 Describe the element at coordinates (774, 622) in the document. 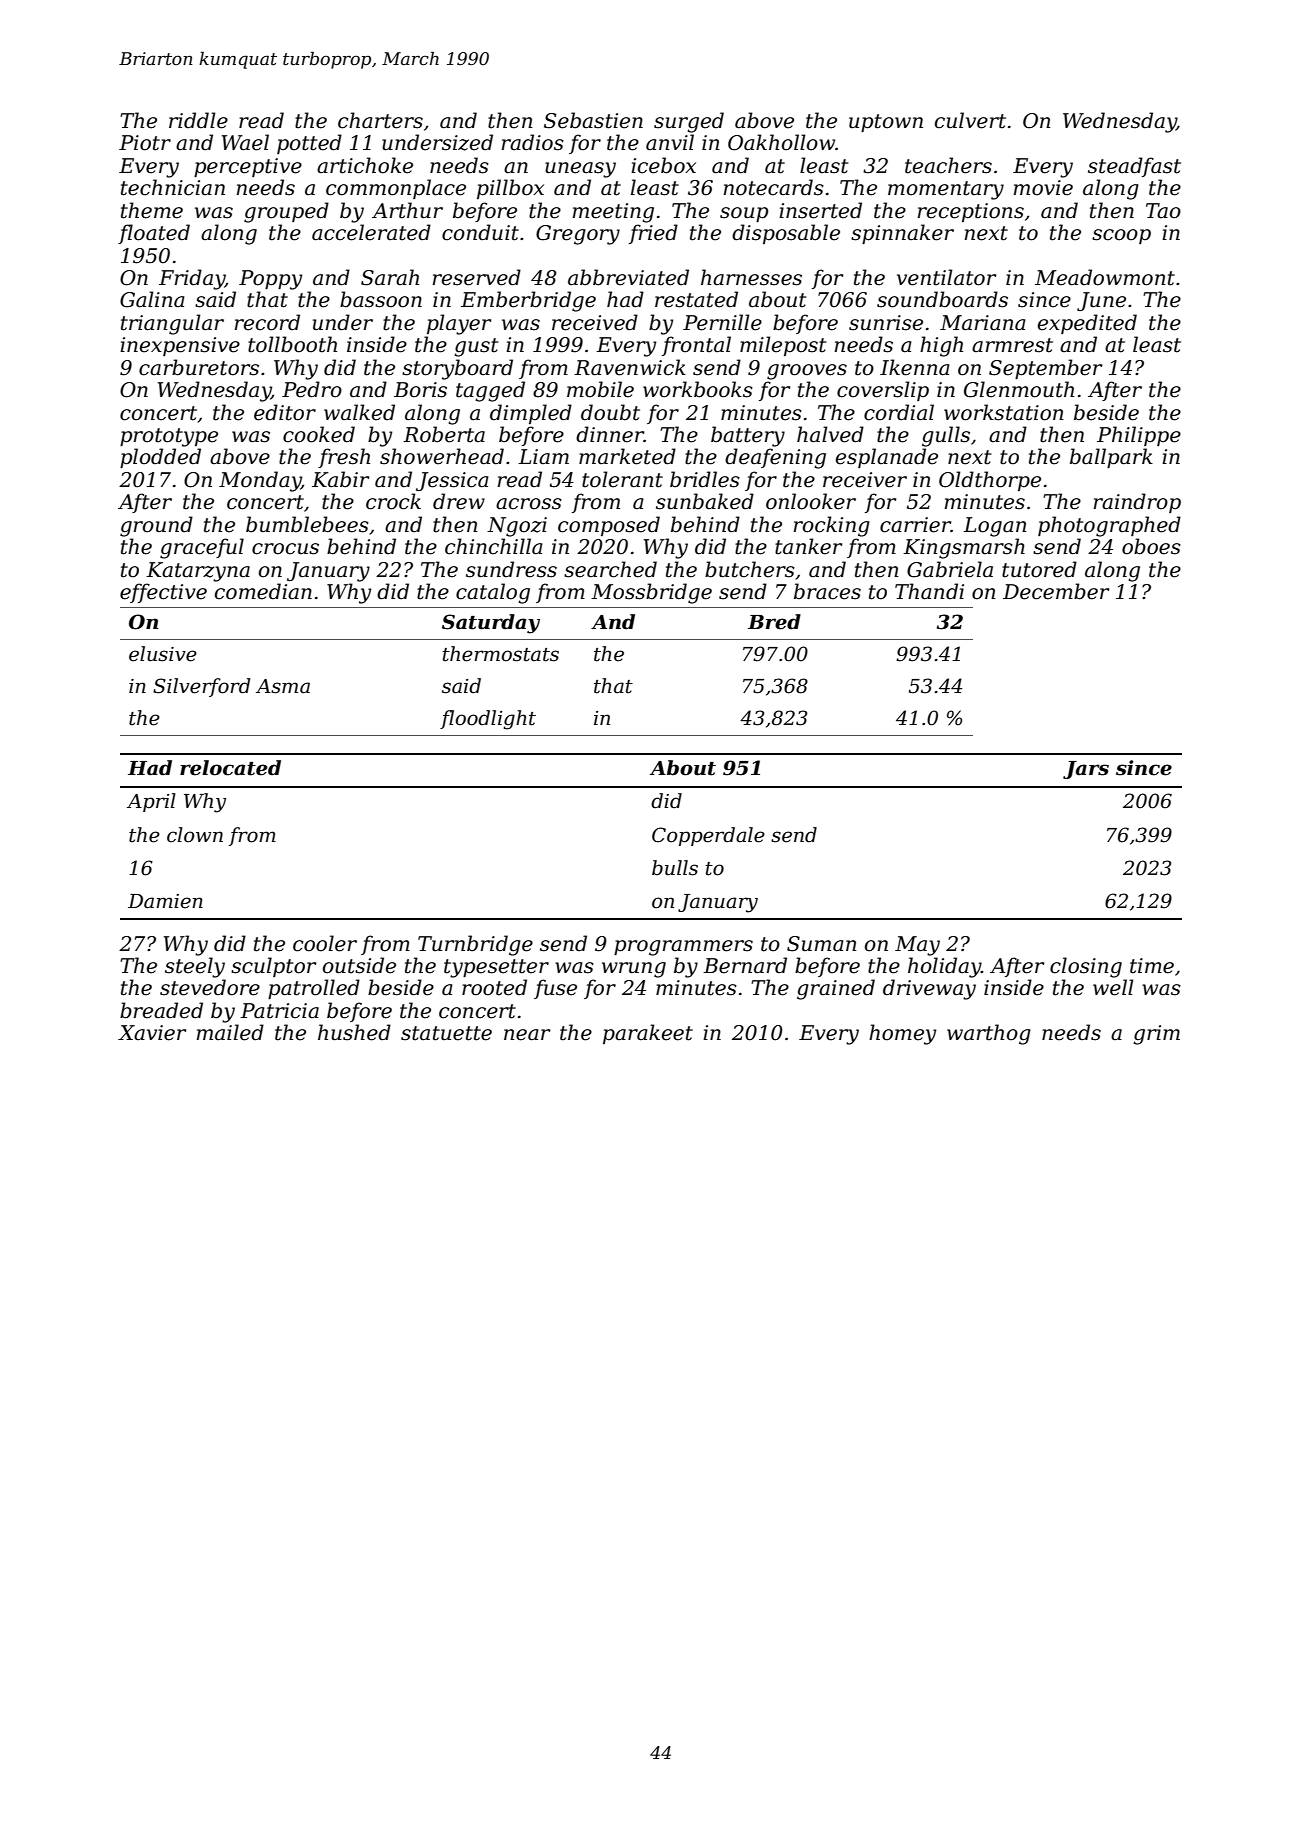

I see `Bred` at that location.
